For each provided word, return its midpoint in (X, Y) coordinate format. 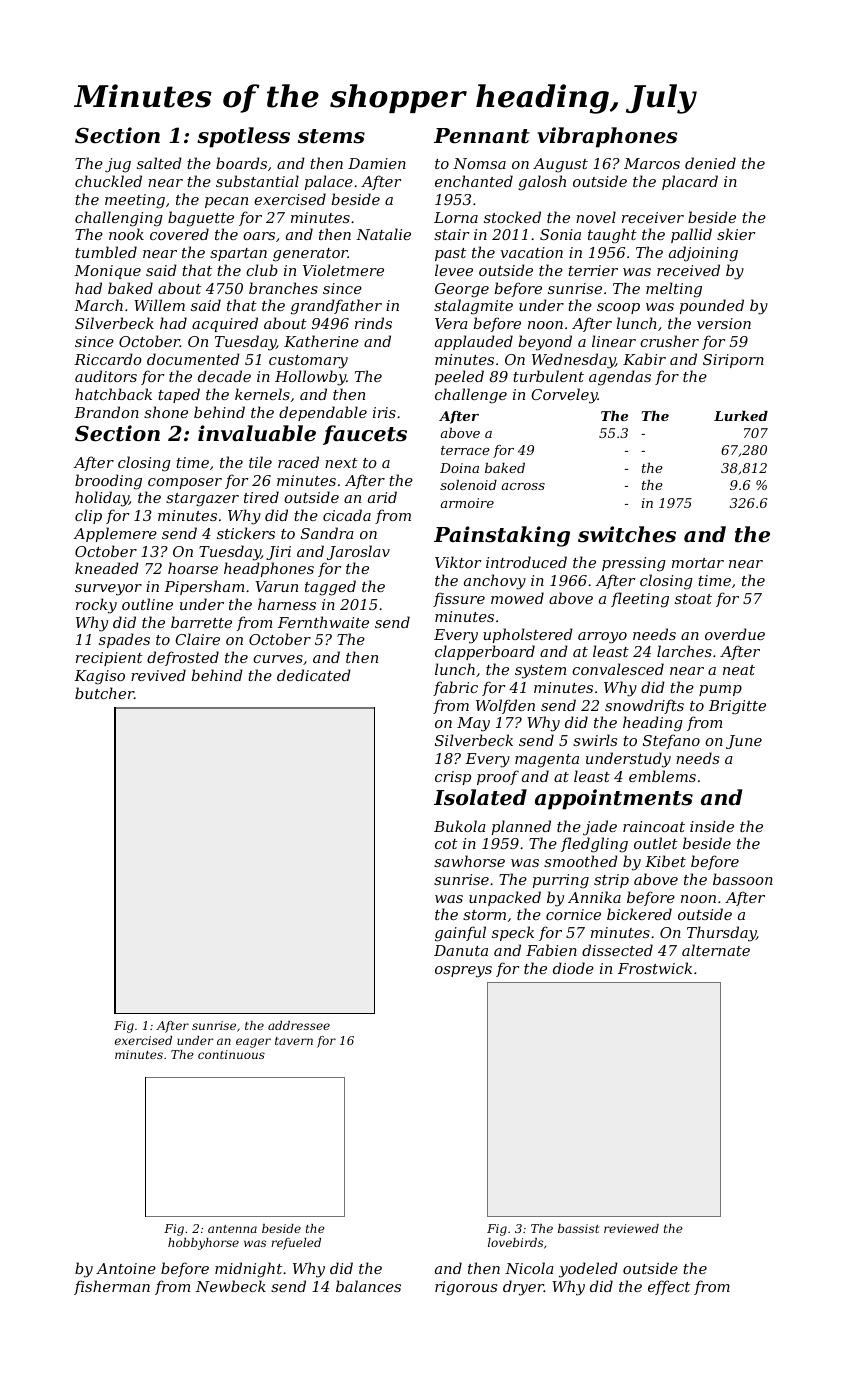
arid (382, 497)
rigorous (466, 1288)
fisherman (112, 1287)
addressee (299, 1025)
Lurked (741, 416)
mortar (698, 563)
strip (611, 881)
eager (253, 1043)
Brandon (106, 412)
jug (118, 165)
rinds (373, 323)
